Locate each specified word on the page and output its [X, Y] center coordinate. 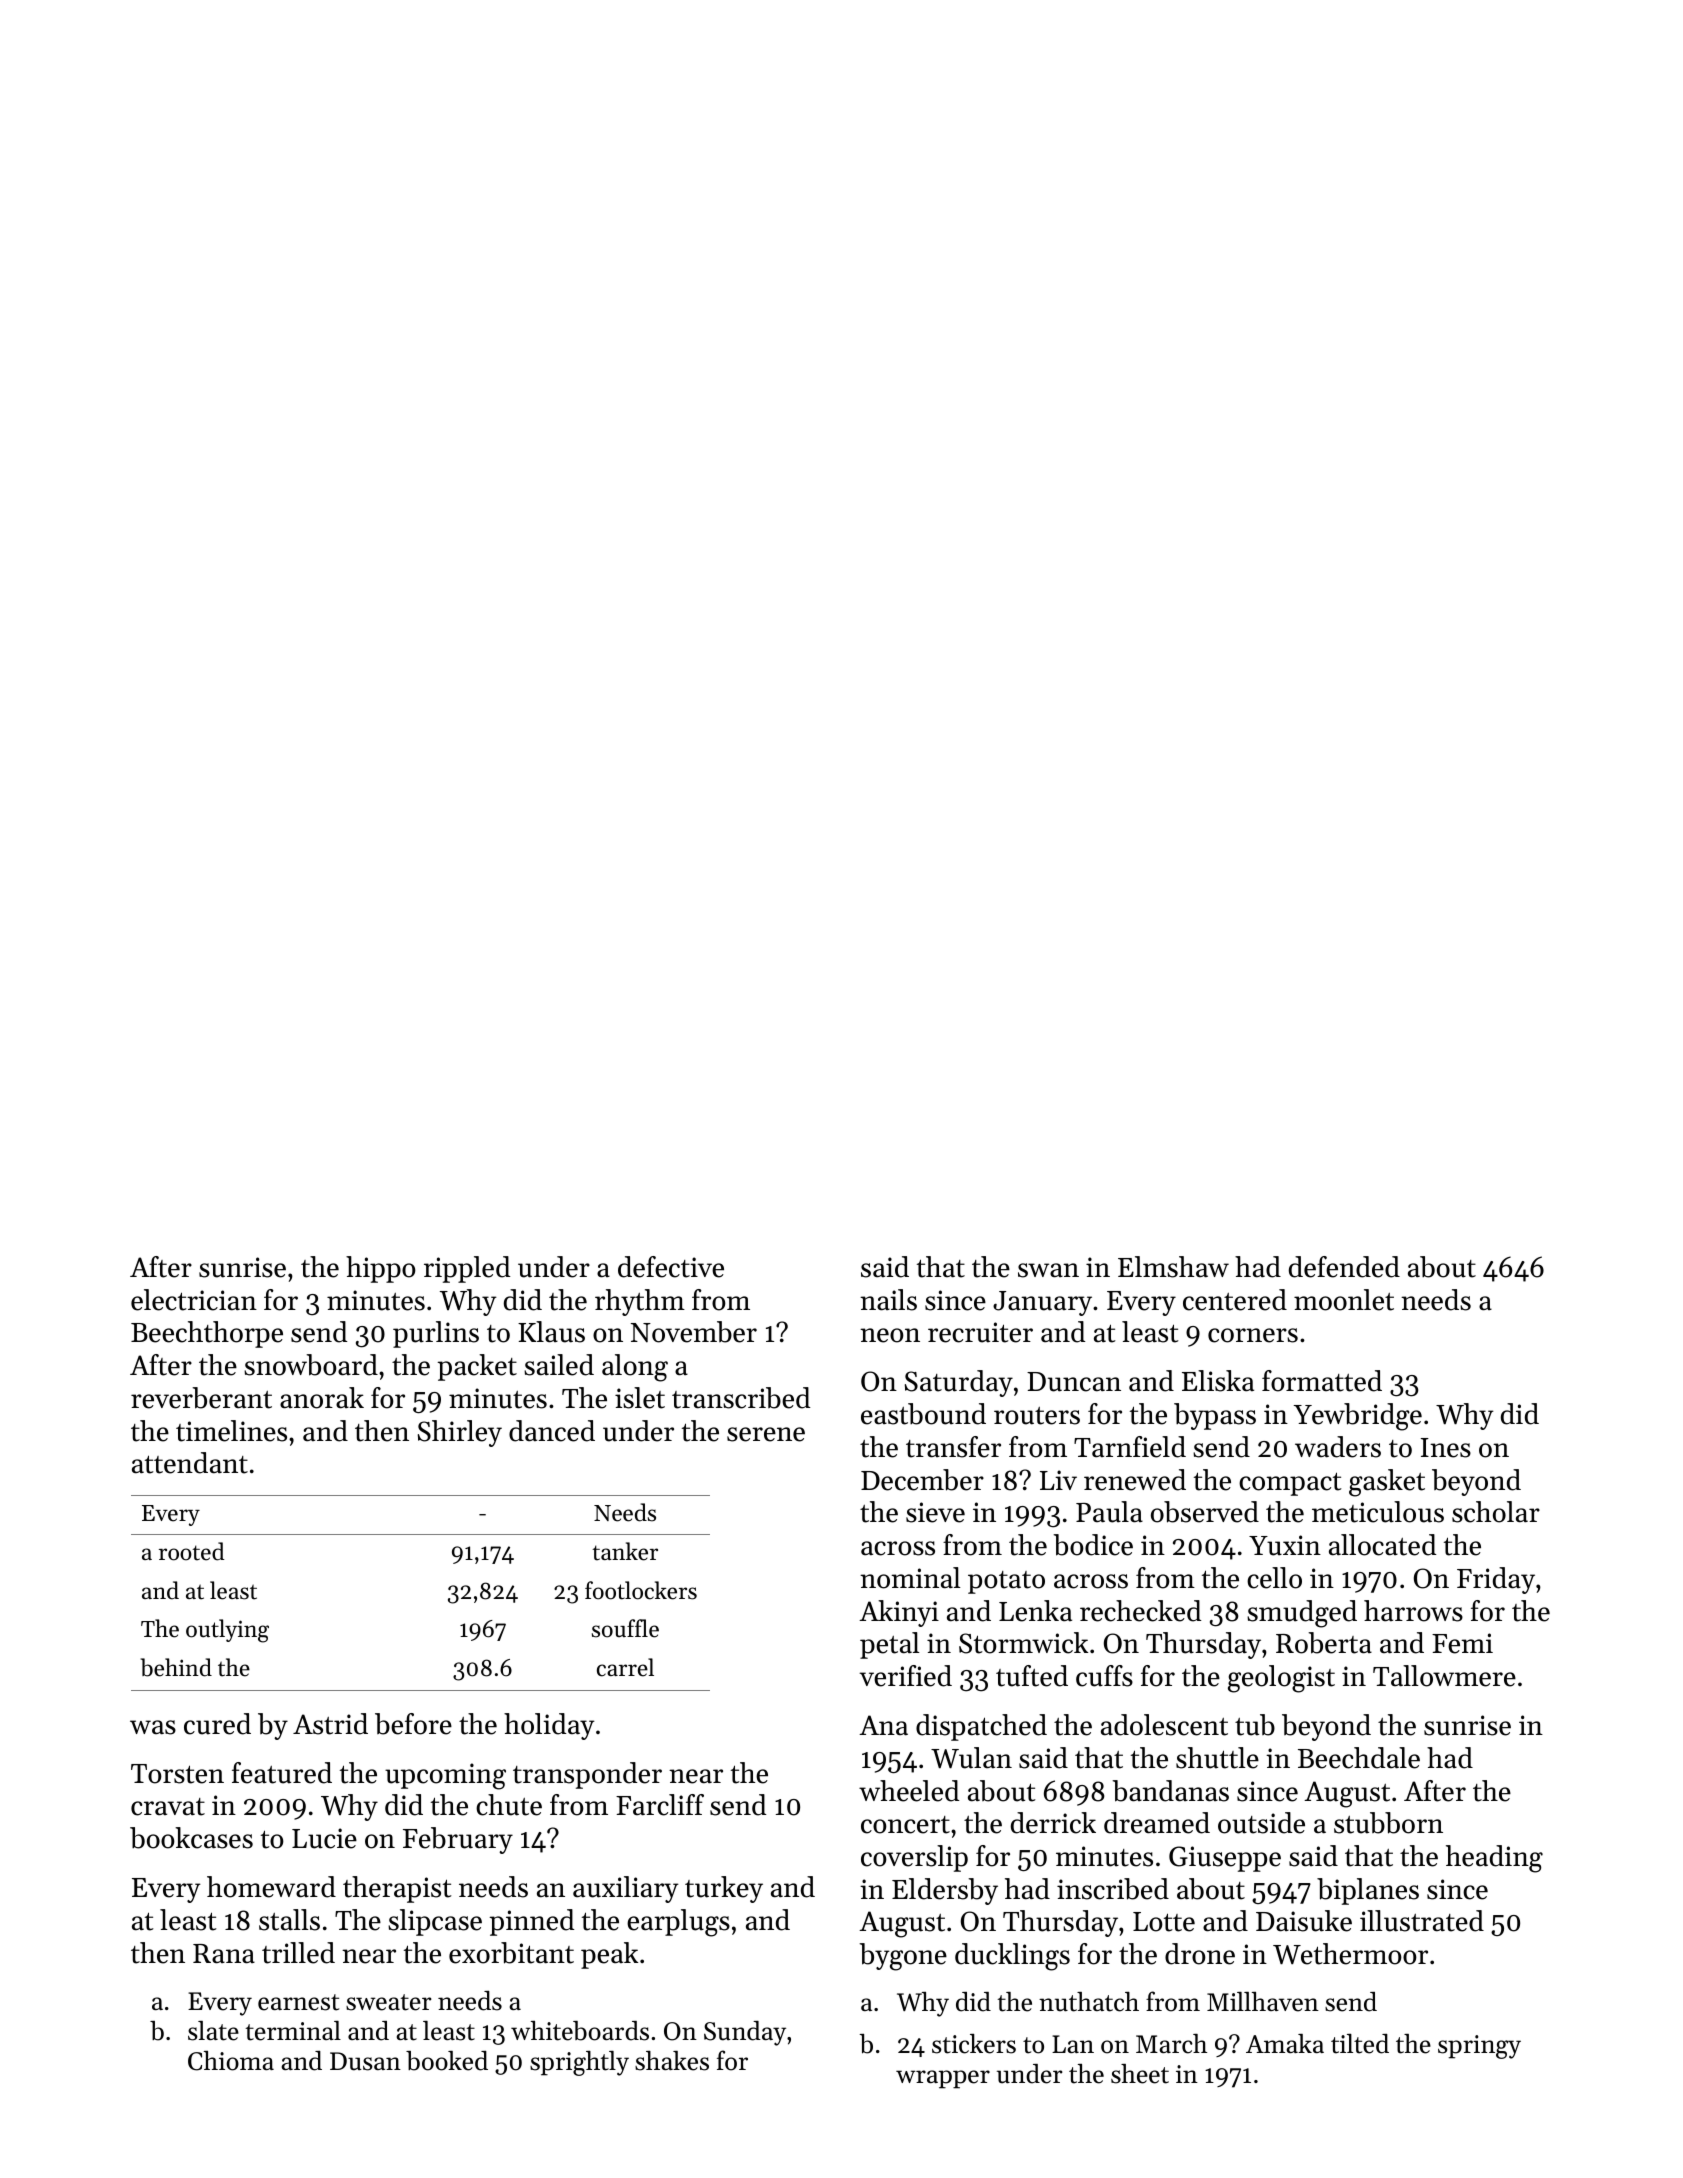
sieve [935, 1512]
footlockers [641, 1590]
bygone [903, 1957]
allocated [1382, 1545]
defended [1344, 1267]
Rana [224, 1954]
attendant [190, 1463]
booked [447, 2061]
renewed [1135, 1480]
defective [671, 1267]
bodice [1093, 1545]
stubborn [1388, 1823]
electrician [194, 1300]
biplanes [1368, 1891]
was [153, 1727]
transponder [587, 1775]
